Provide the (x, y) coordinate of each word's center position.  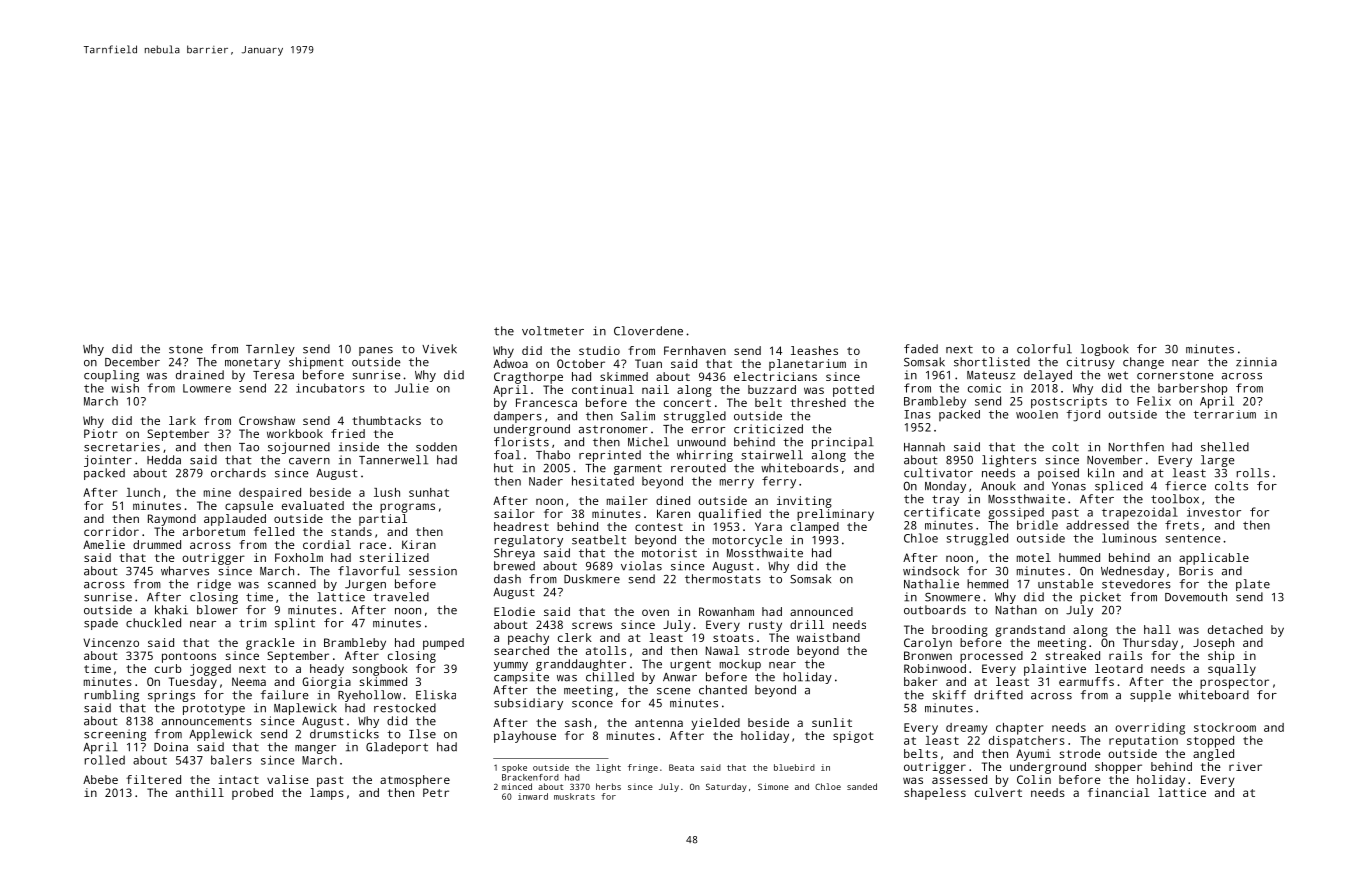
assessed (959, 779)
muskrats (574, 796)
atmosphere (415, 781)
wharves (185, 571)
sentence (1193, 538)
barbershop (1192, 389)
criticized (768, 429)
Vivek (439, 349)
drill (807, 624)
